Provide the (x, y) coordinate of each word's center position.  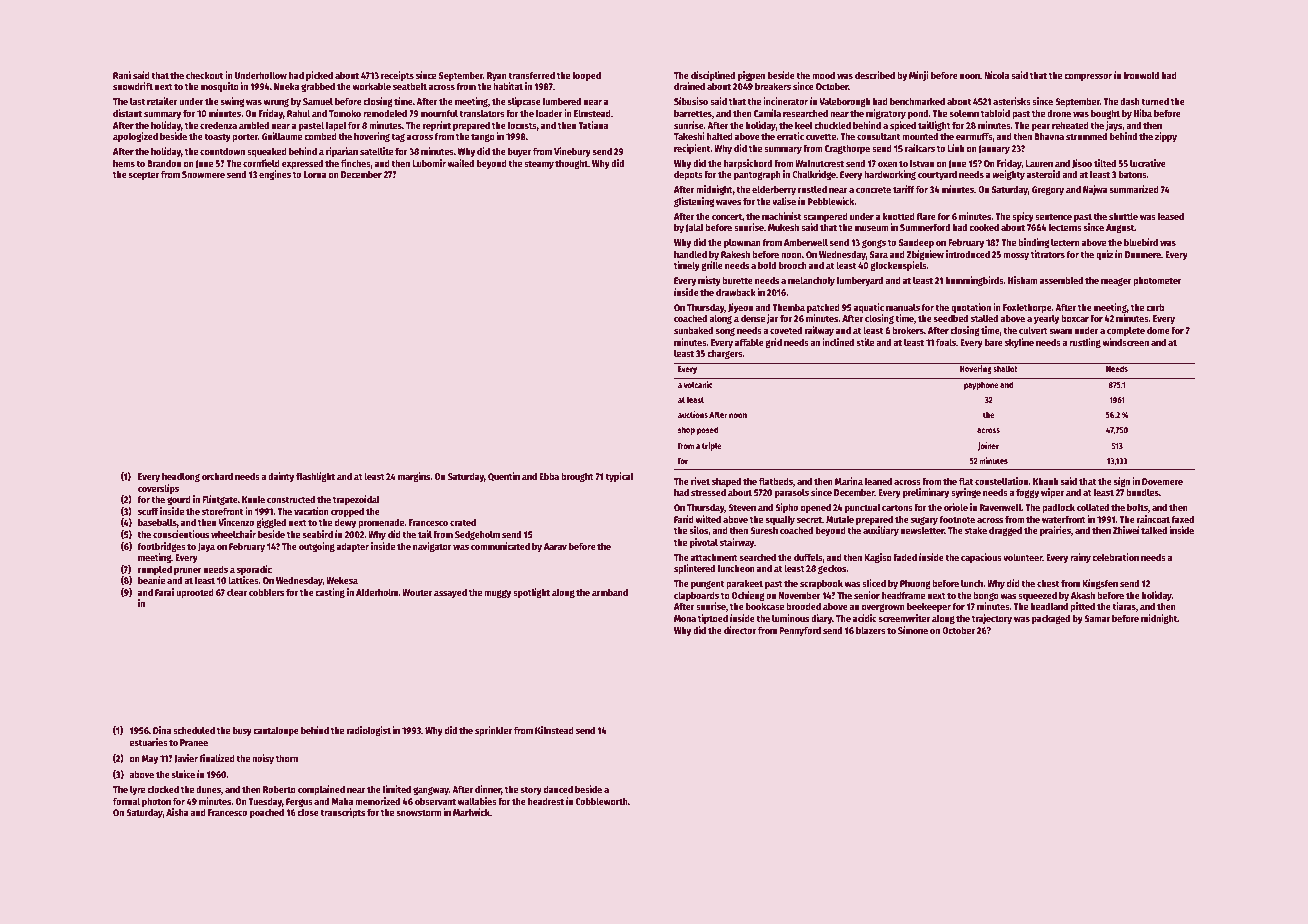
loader (549, 113)
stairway (737, 543)
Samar (1097, 618)
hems (124, 163)
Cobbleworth (602, 801)
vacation (311, 511)
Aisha (177, 812)
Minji (919, 76)
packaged (1051, 619)
